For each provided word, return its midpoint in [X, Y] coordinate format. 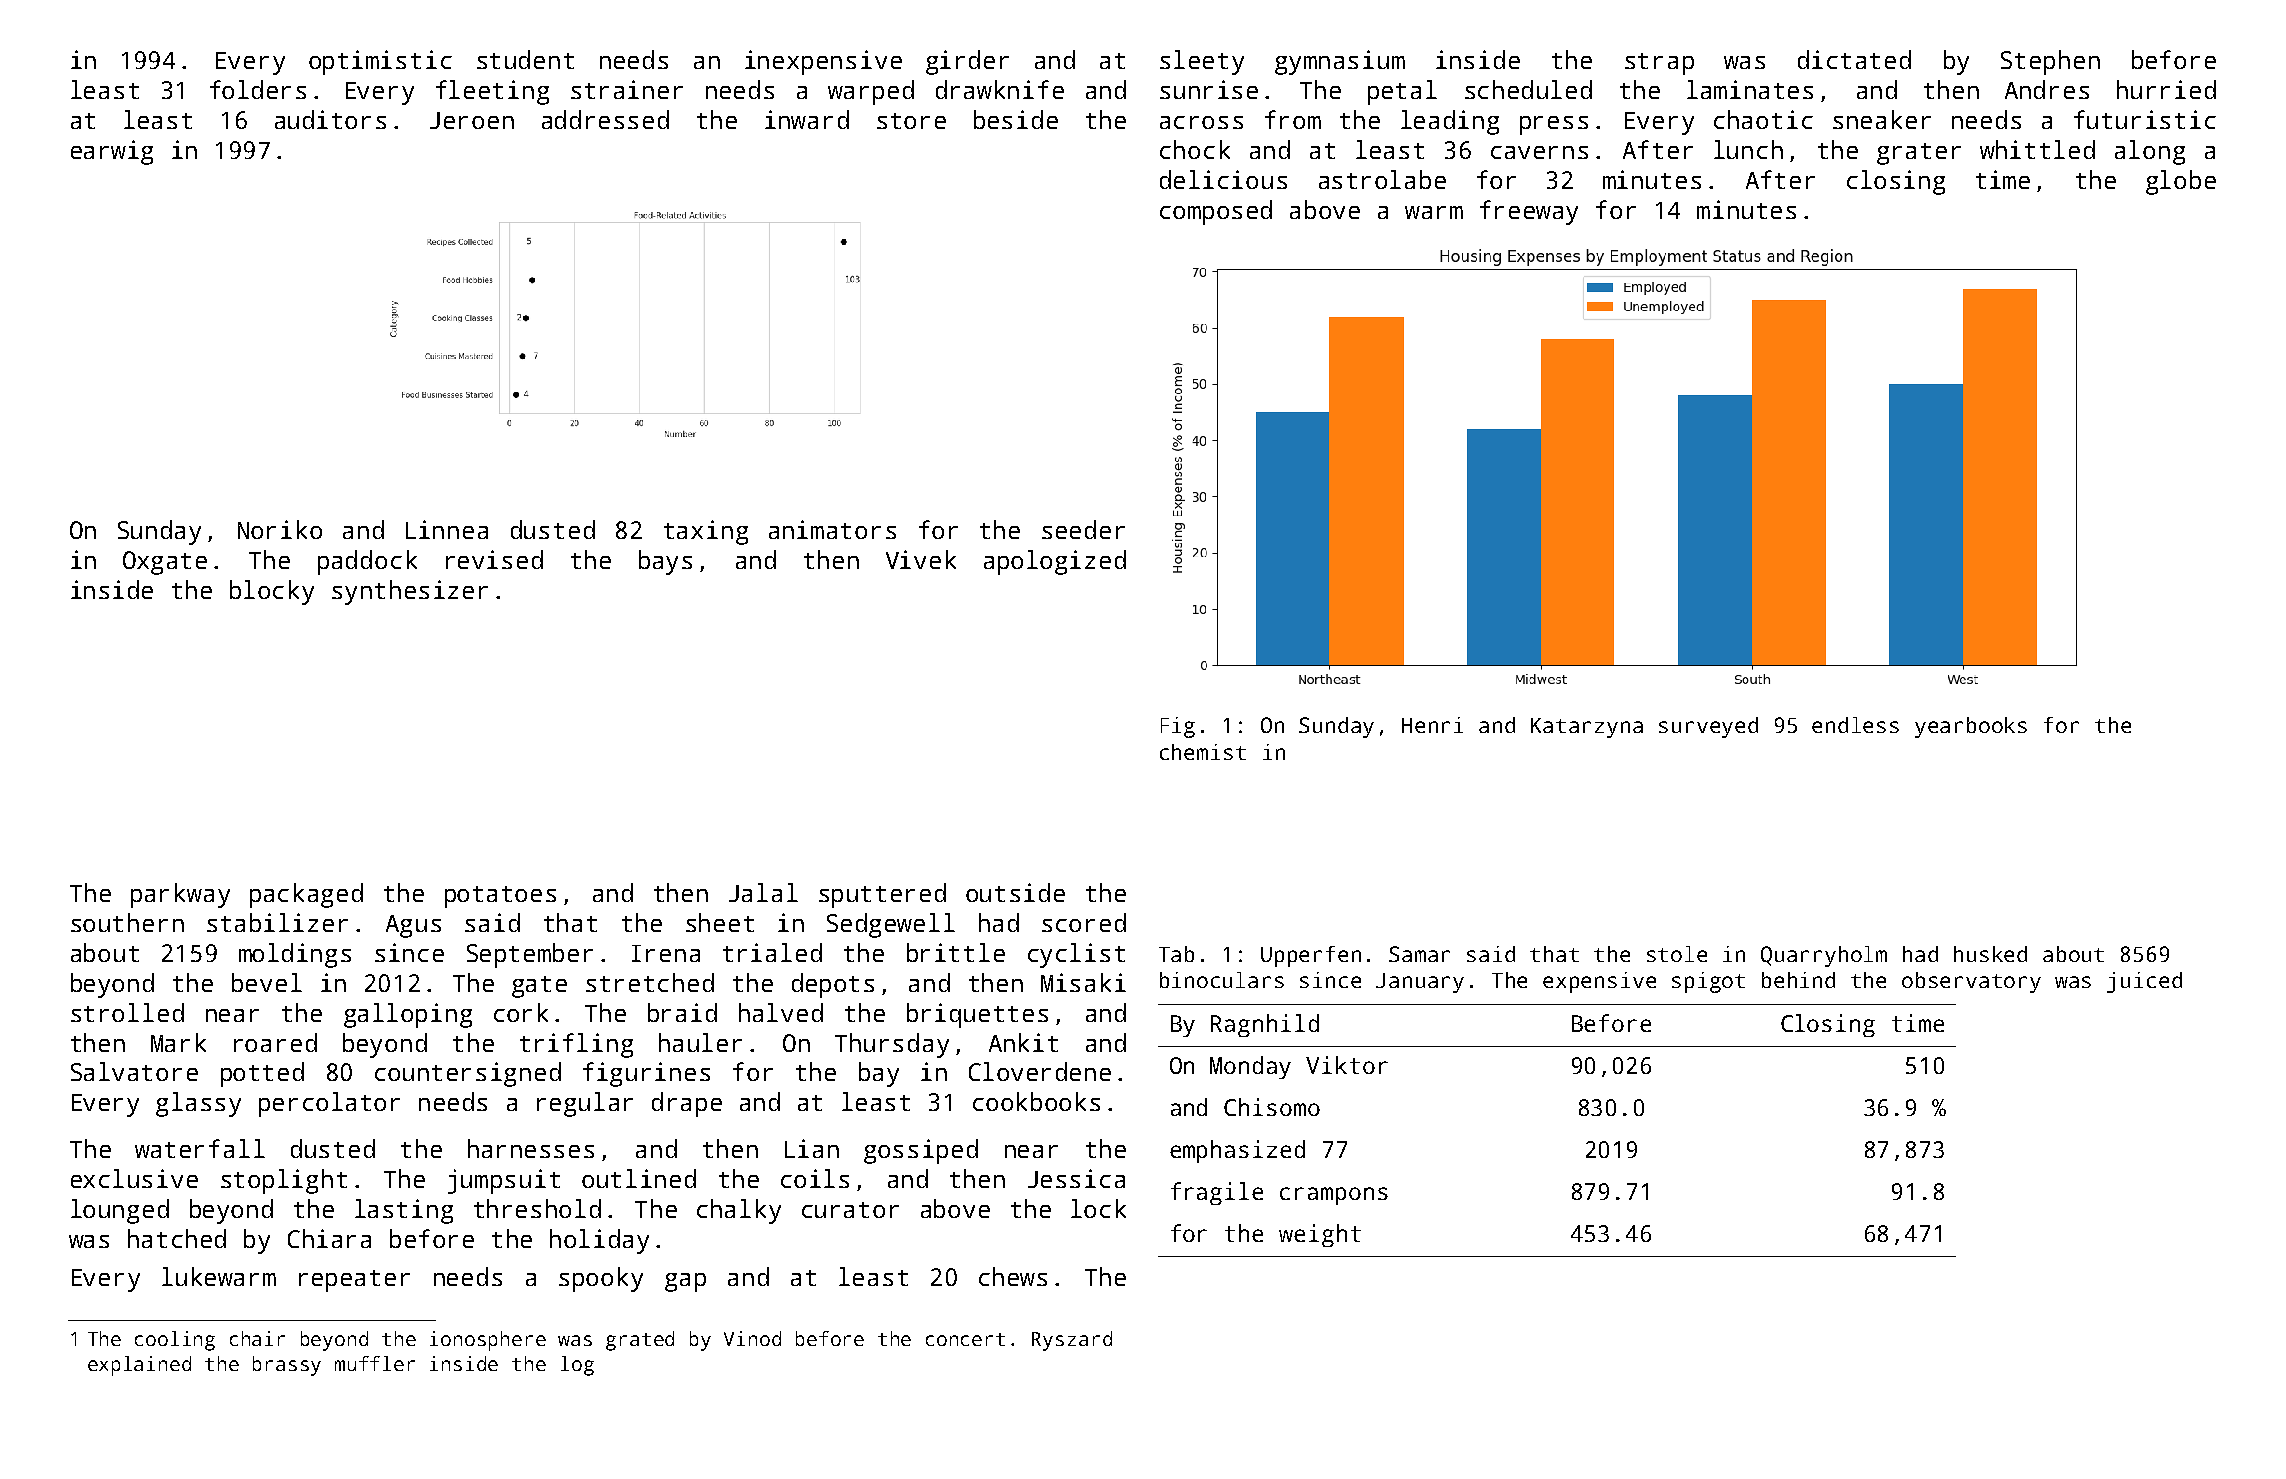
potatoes [500, 897]
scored [1084, 922]
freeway [1529, 212]
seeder [1083, 529]
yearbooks [1971, 727]
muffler [375, 1363]
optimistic [380, 62]
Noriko [280, 529]
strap [1659, 64]
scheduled [1528, 89]
